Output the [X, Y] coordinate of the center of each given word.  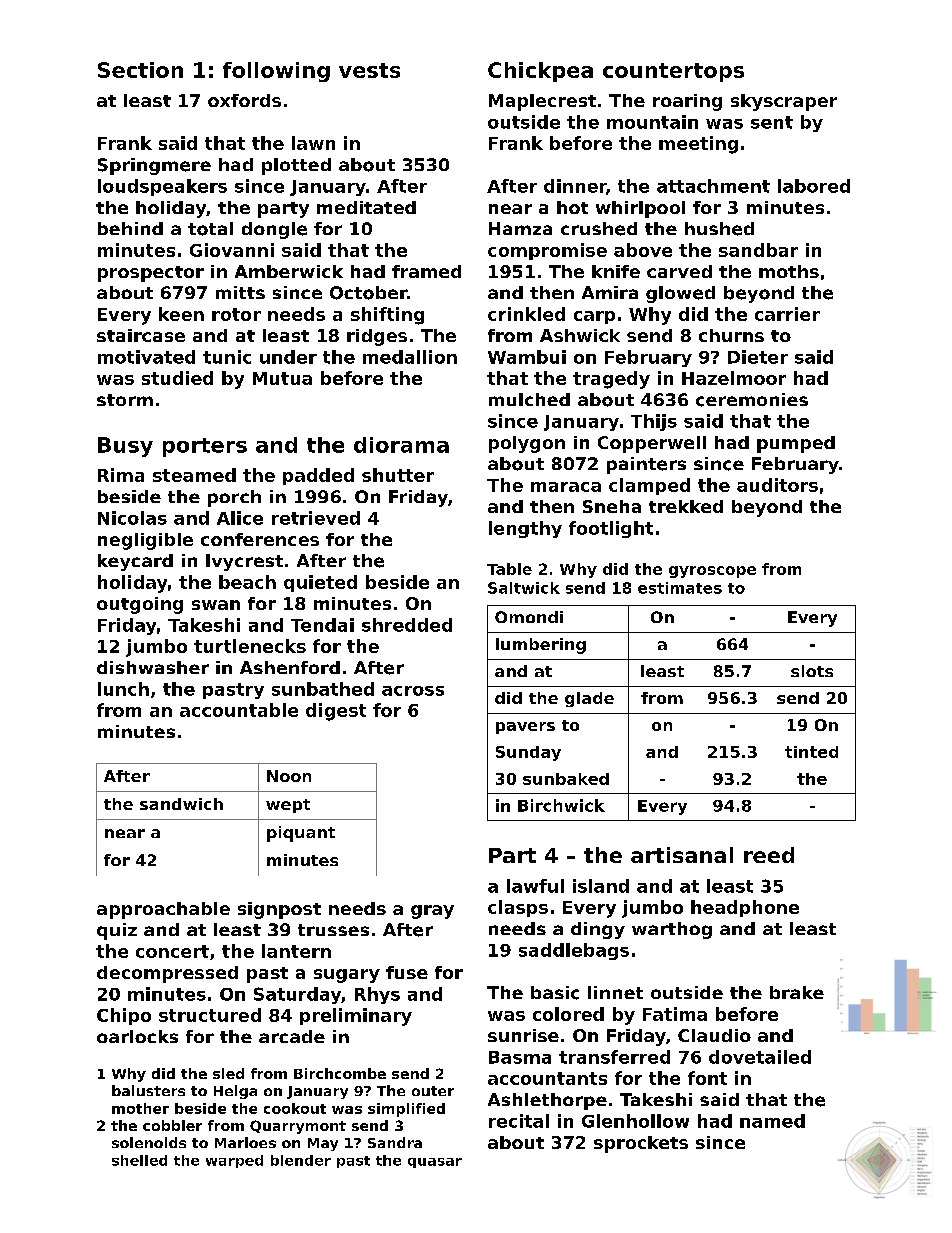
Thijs [654, 422]
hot [572, 207]
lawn [313, 143]
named [772, 1121]
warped [234, 1161]
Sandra [395, 1142]
